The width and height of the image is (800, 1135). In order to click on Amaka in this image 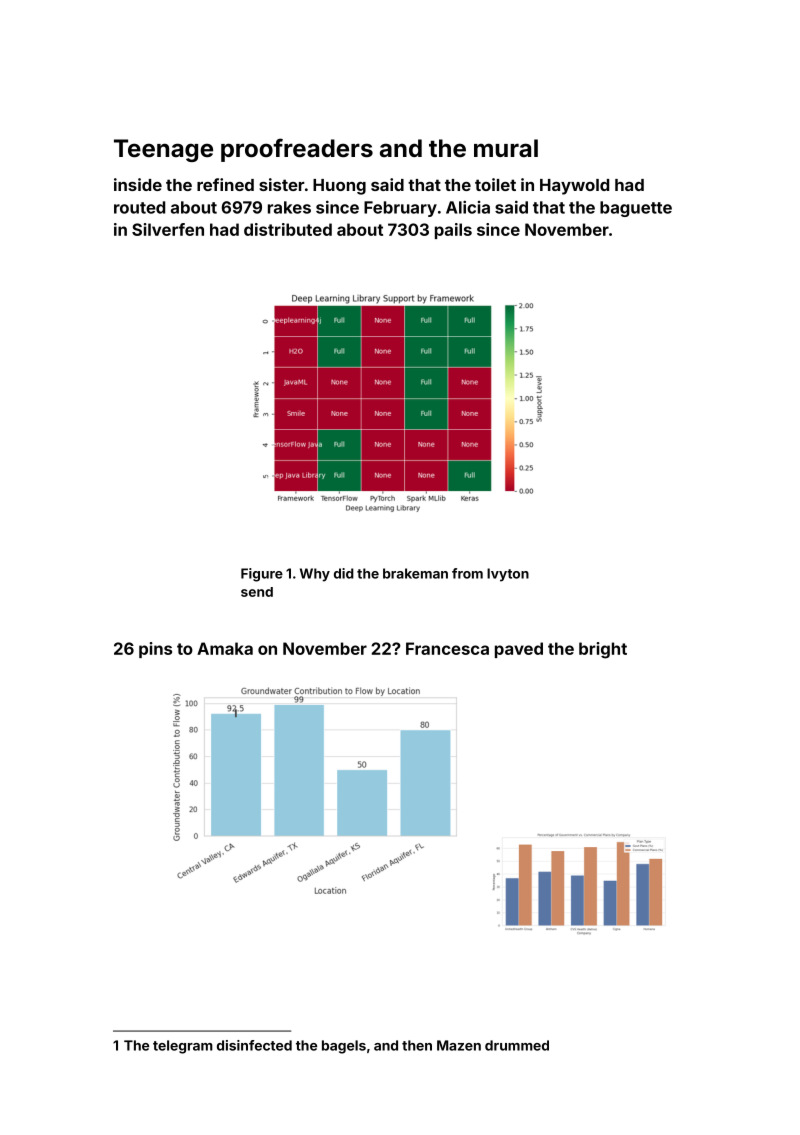, I will do `click(225, 648)`.
